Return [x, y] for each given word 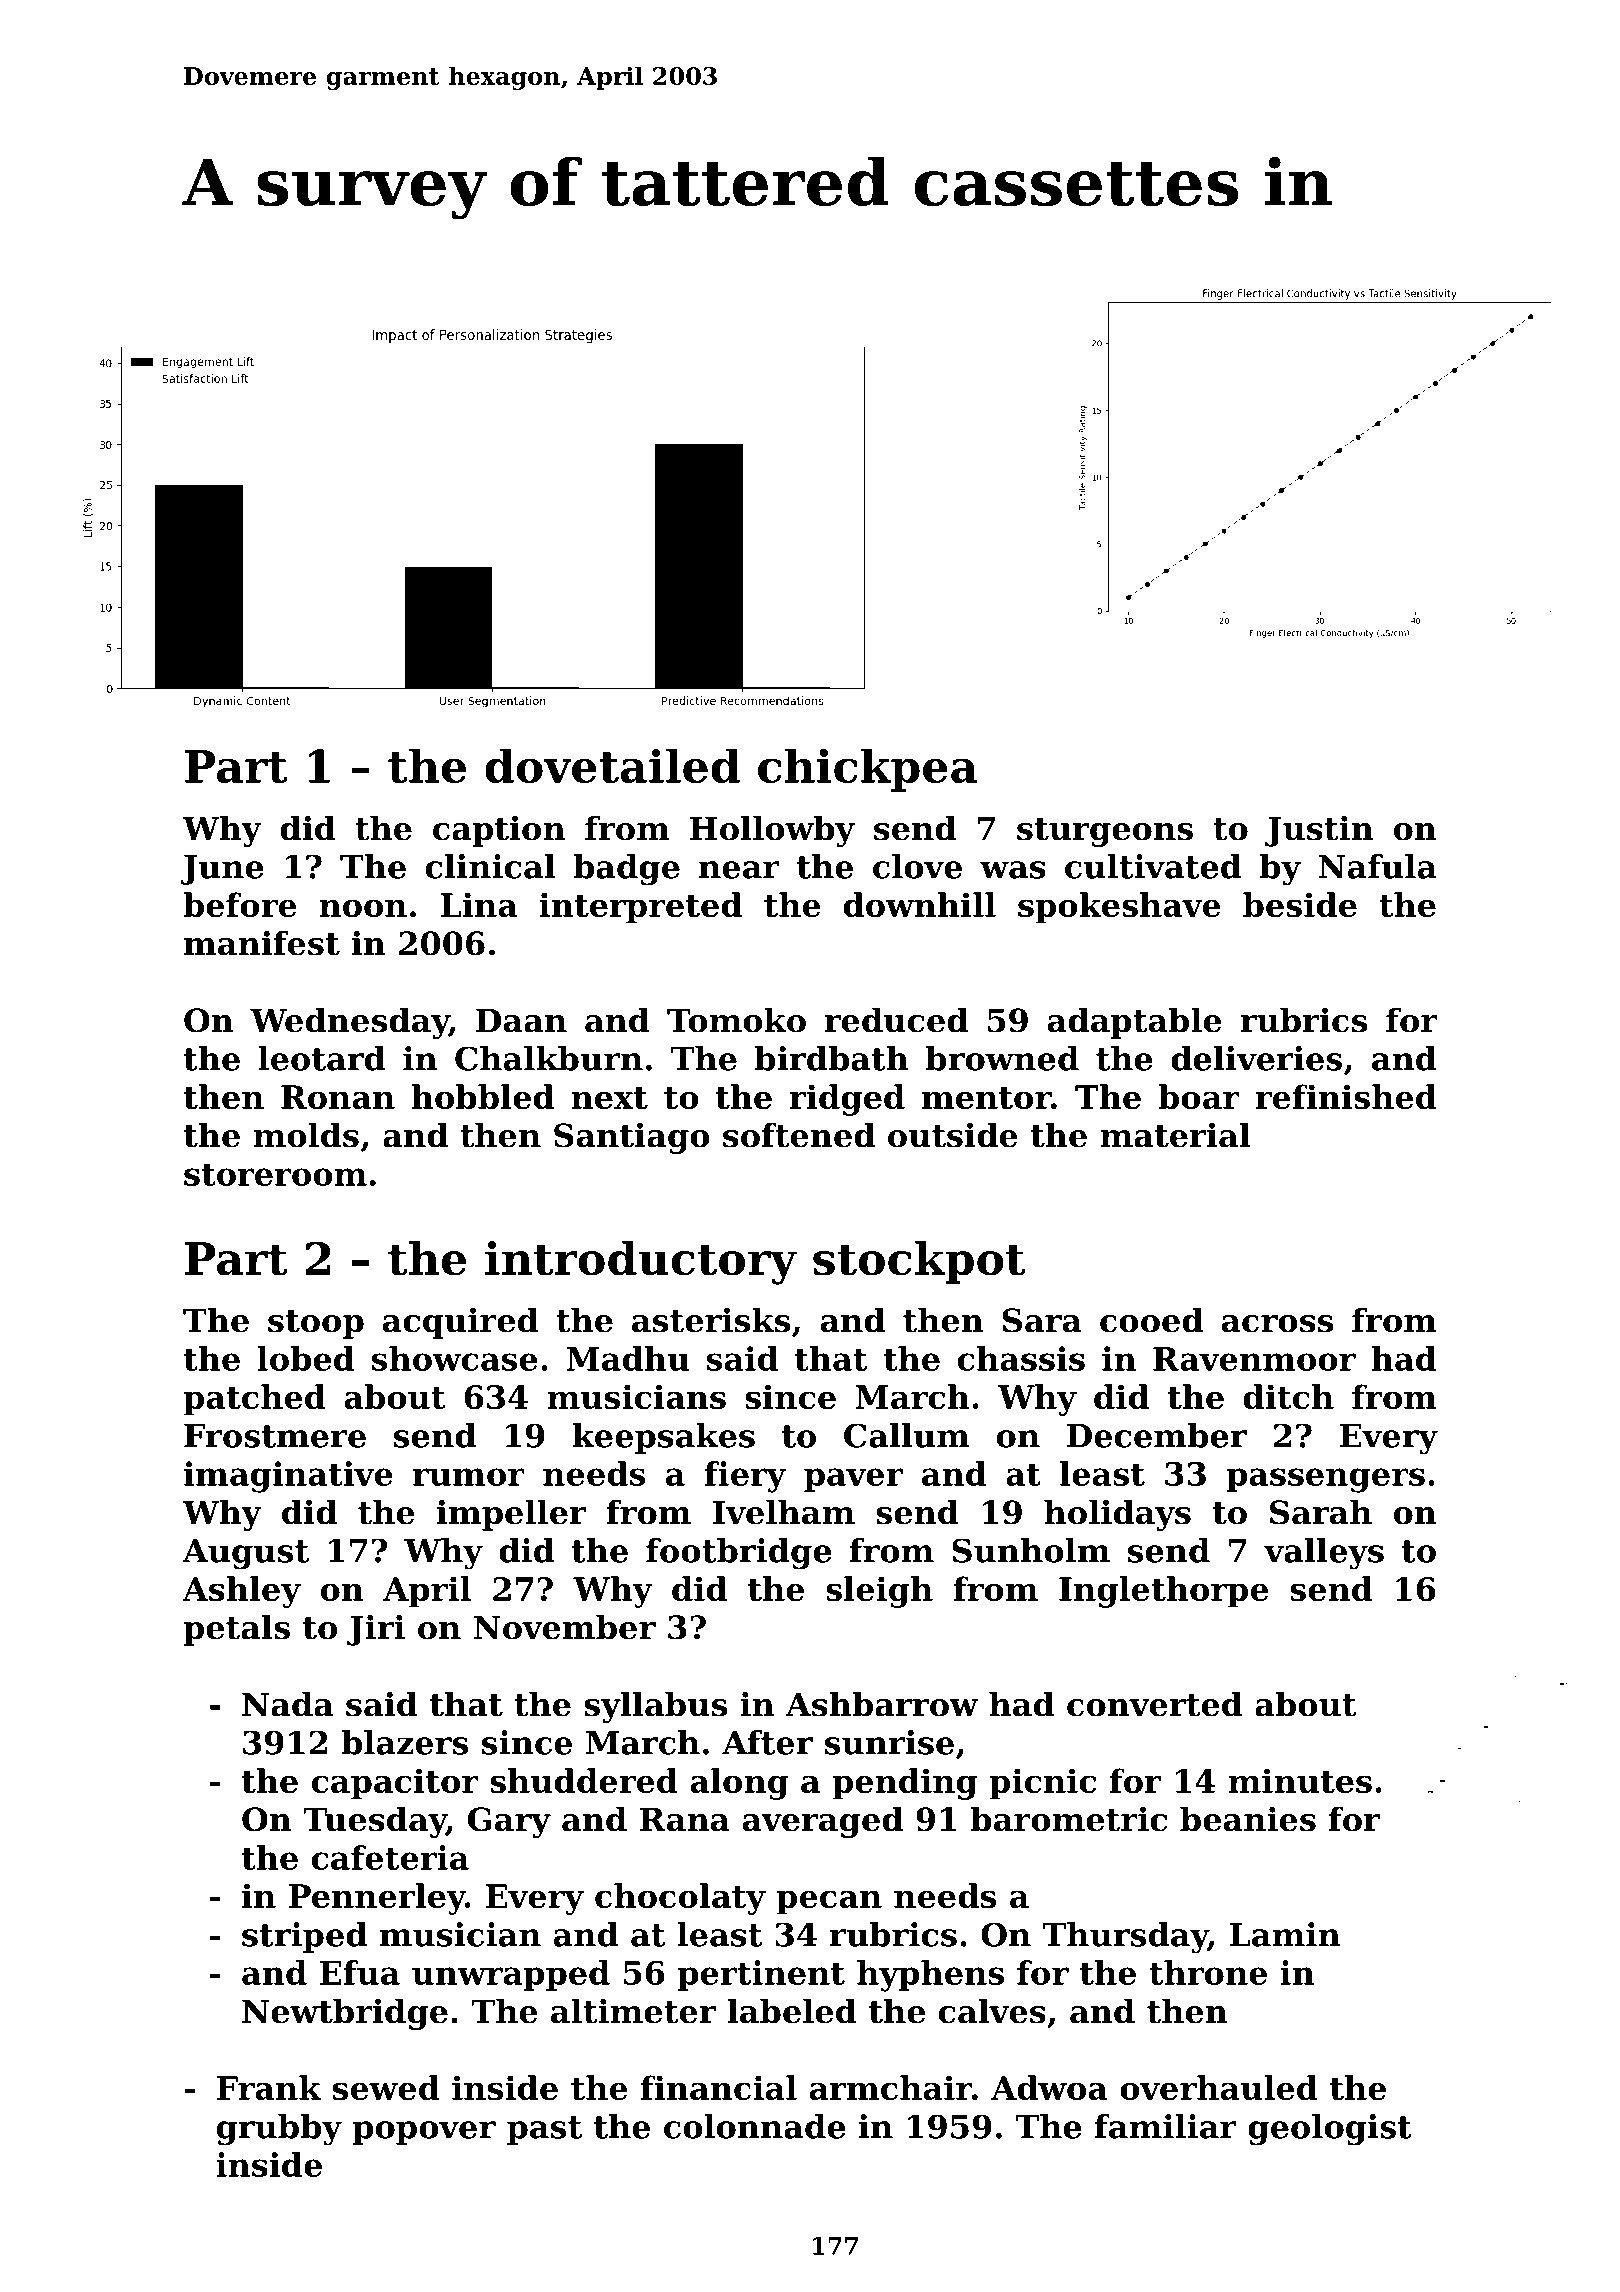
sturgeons [1105, 832]
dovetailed [612, 765]
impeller [511, 1515]
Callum [907, 1435]
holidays [1117, 1515]
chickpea [868, 770]
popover [424, 2133]
